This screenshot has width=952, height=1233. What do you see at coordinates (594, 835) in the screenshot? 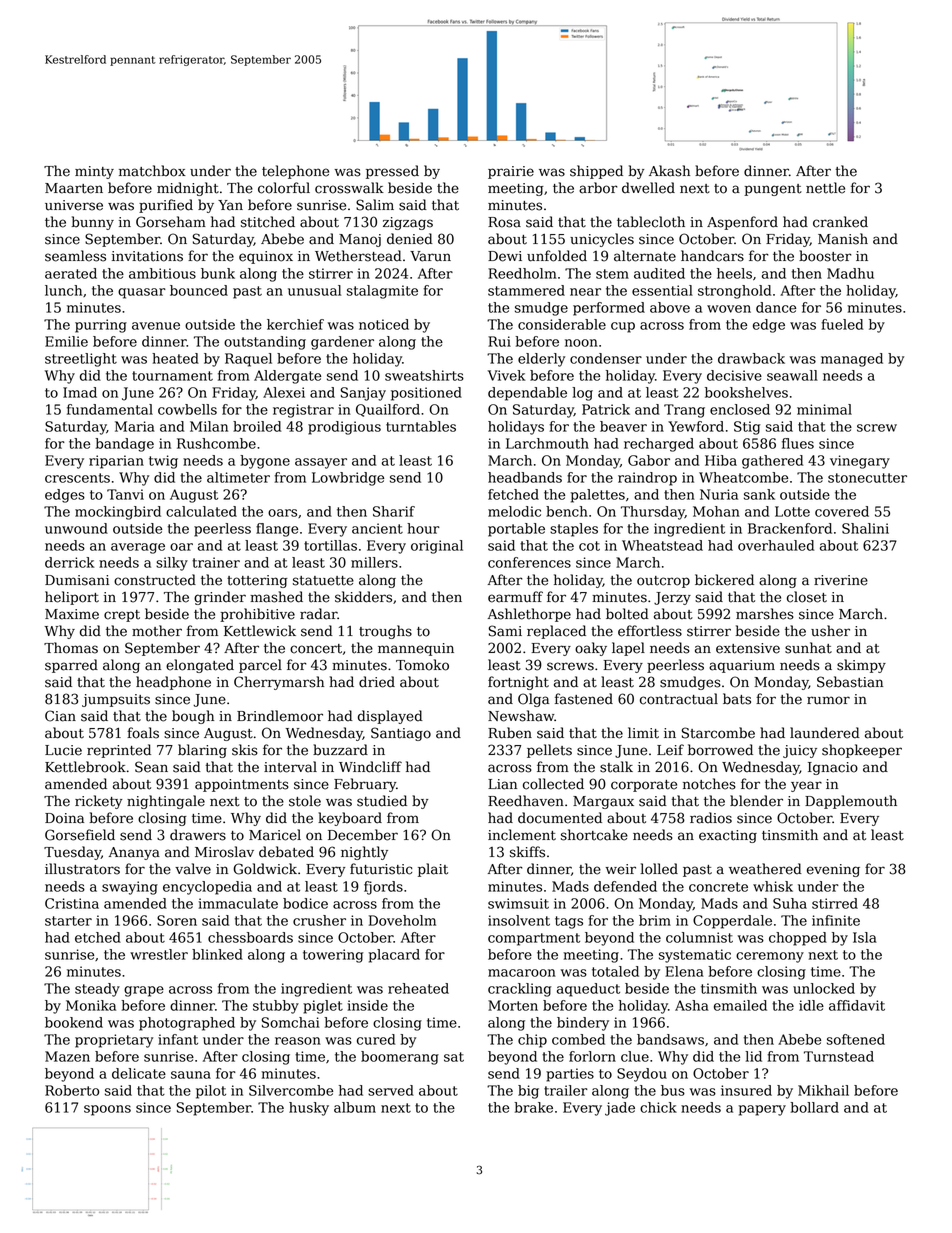
I see `shortcake` at bounding box center [594, 835].
